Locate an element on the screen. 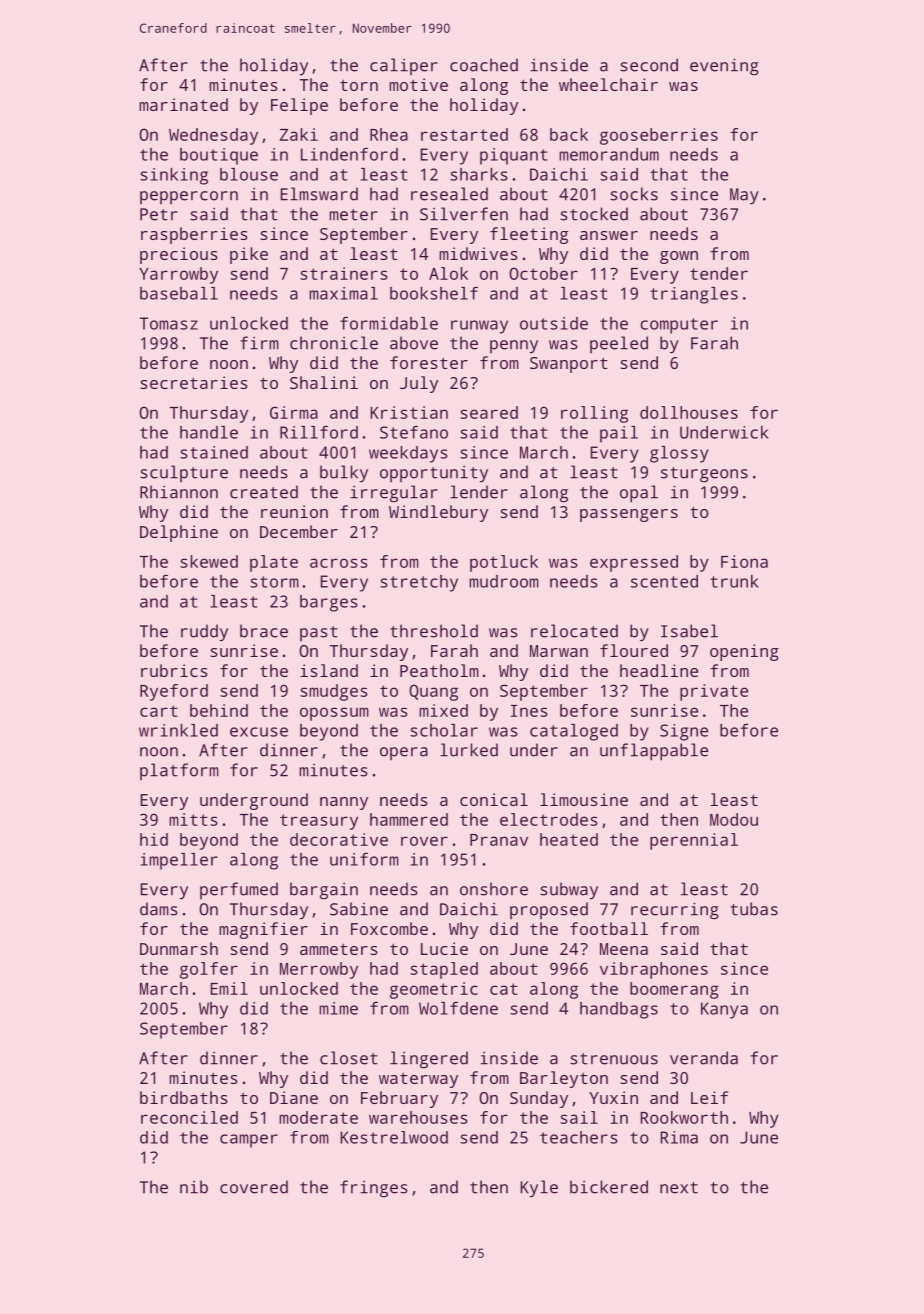 Image resolution: width=924 pixels, height=1314 pixels. Kyle is located at coordinates (539, 1188).
